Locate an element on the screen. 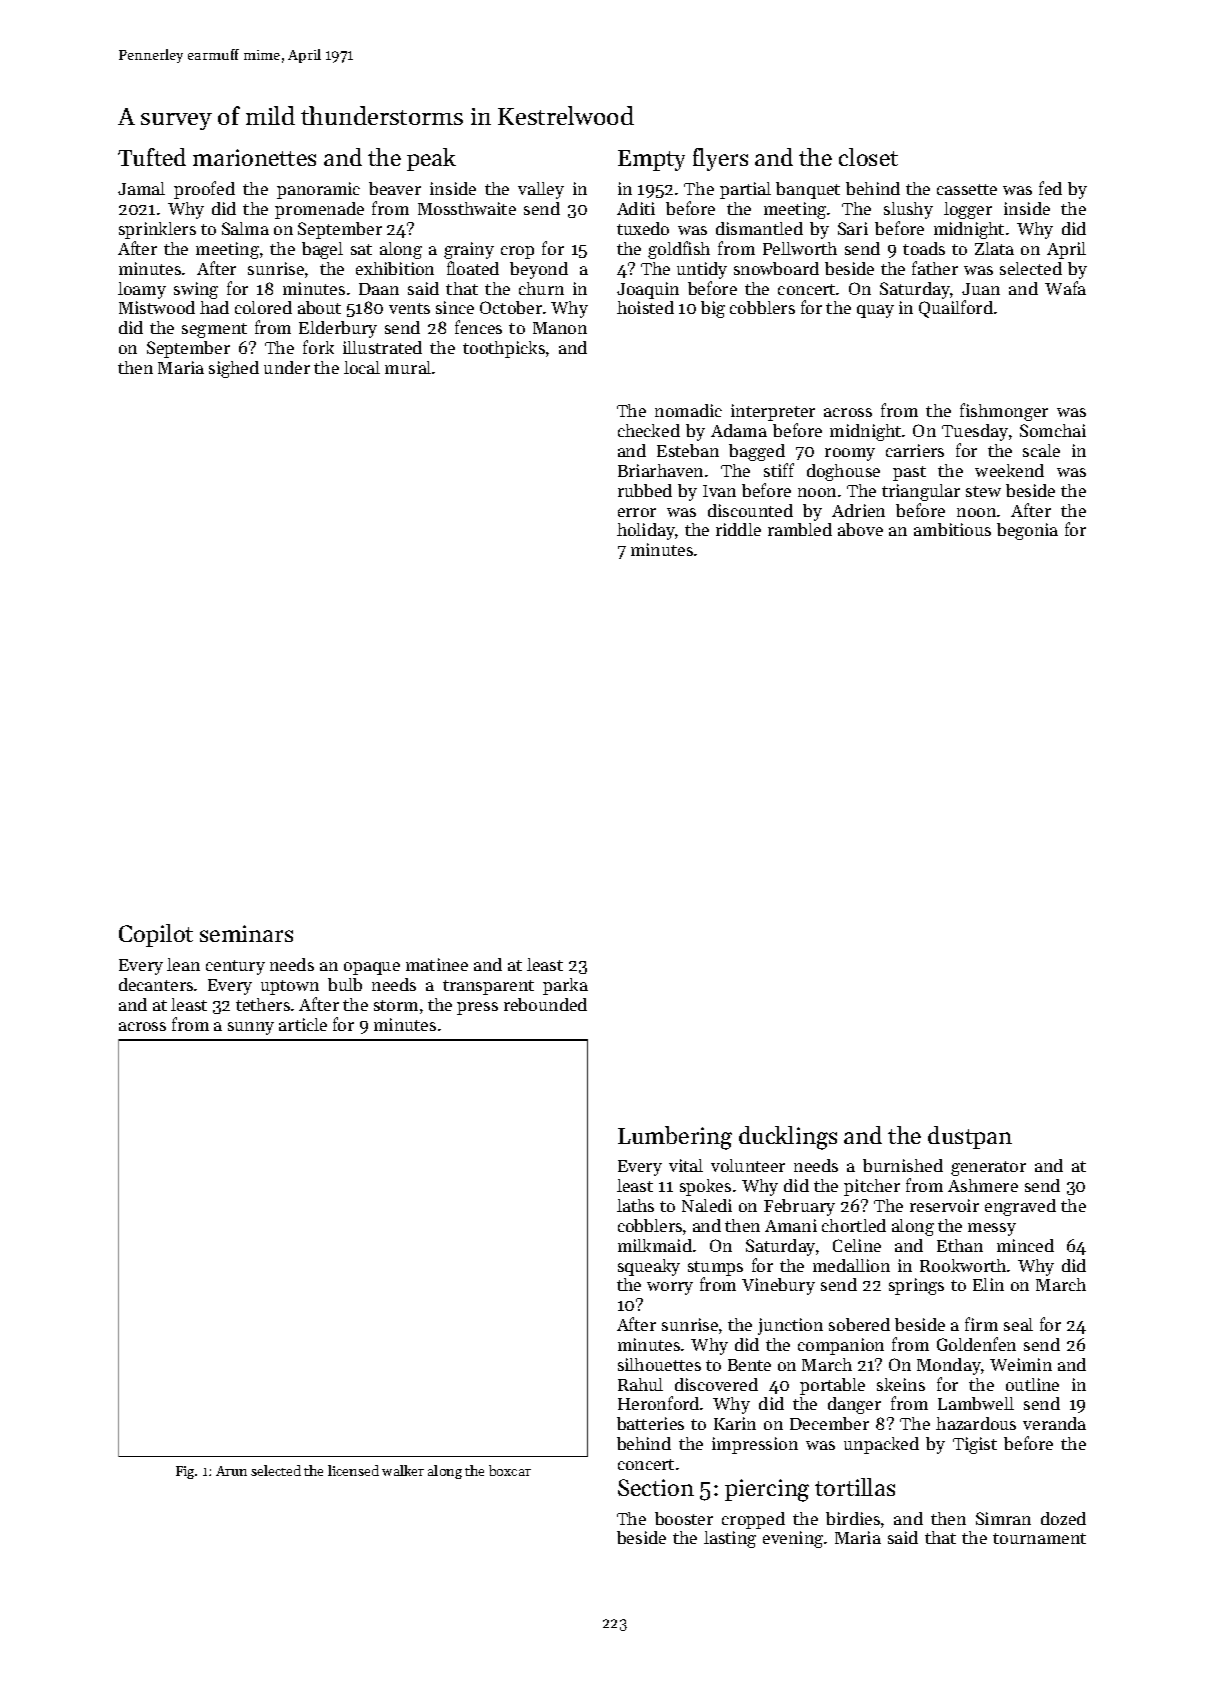 Image resolution: width=1205 pixels, height=1704 pixels. booster is located at coordinates (684, 1518).
